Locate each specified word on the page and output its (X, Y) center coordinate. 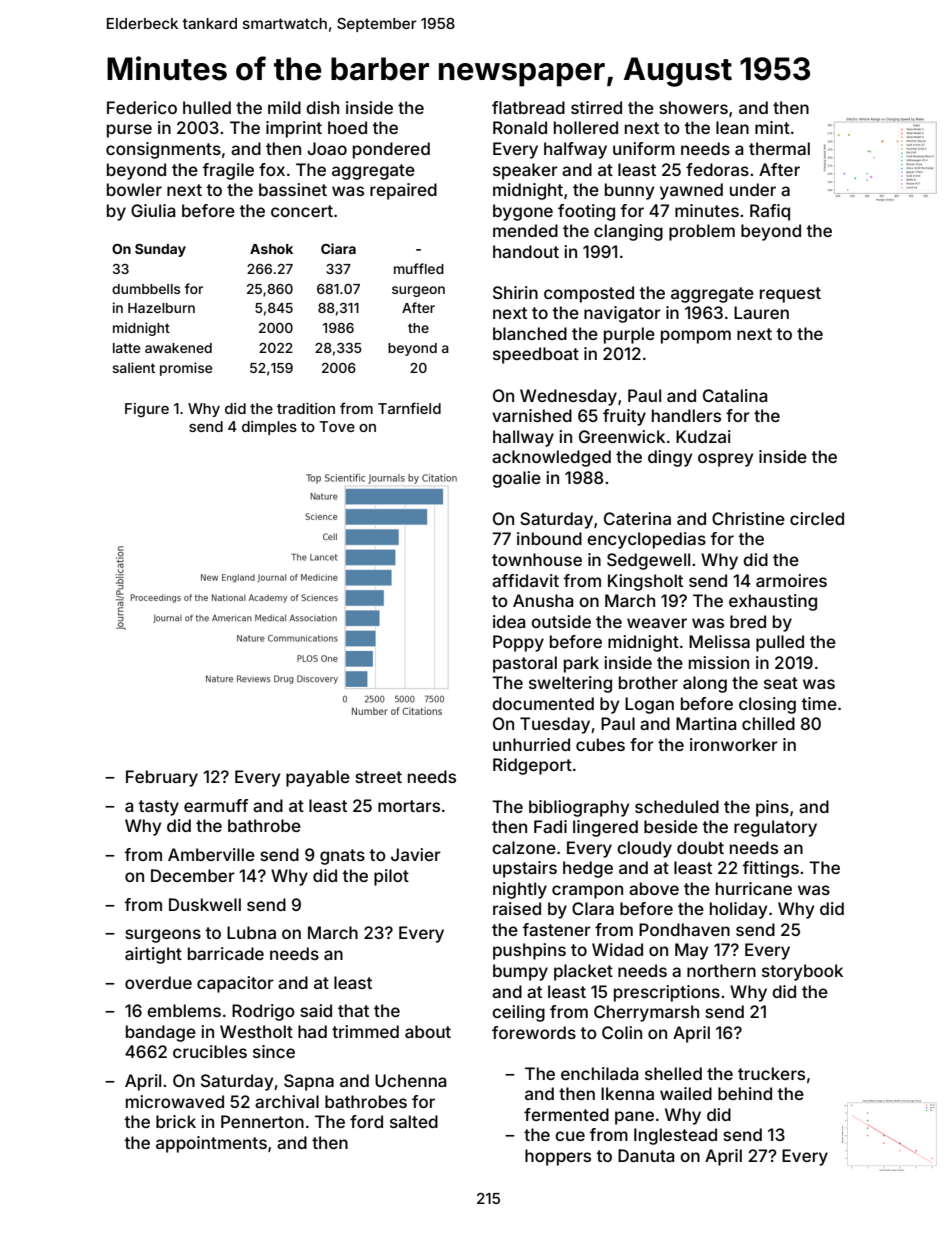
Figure (147, 410)
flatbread (528, 107)
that (353, 1010)
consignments (163, 150)
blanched (530, 333)
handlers (686, 415)
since (274, 1051)
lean (732, 127)
